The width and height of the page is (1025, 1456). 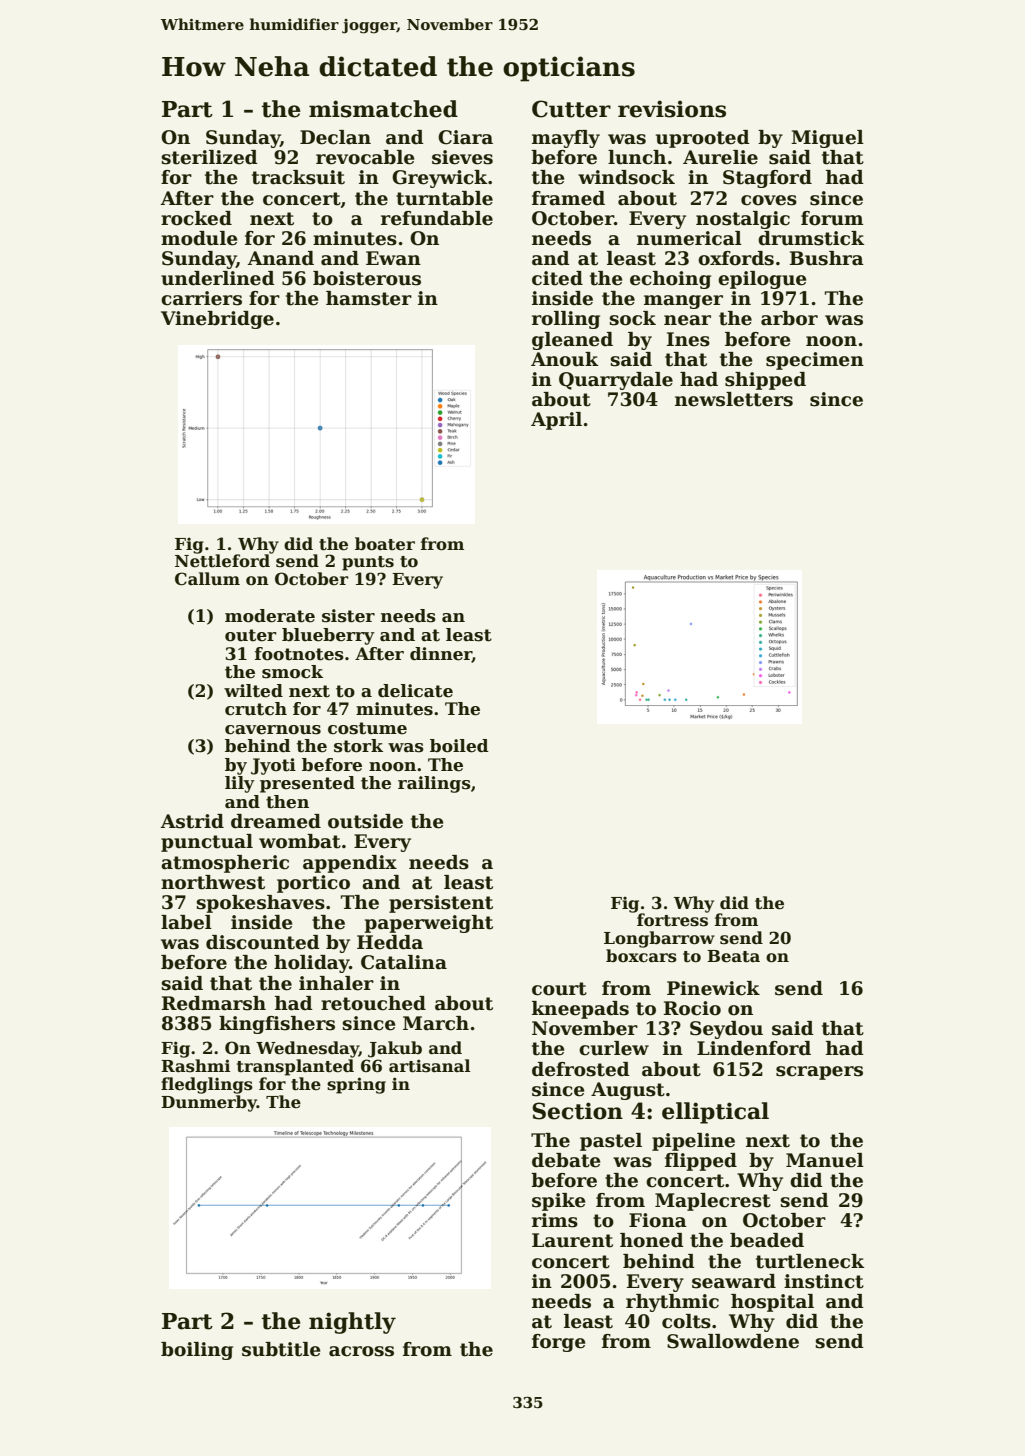 What do you see at coordinates (733, 956) in the page?
I see `Beata` at bounding box center [733, 956].
